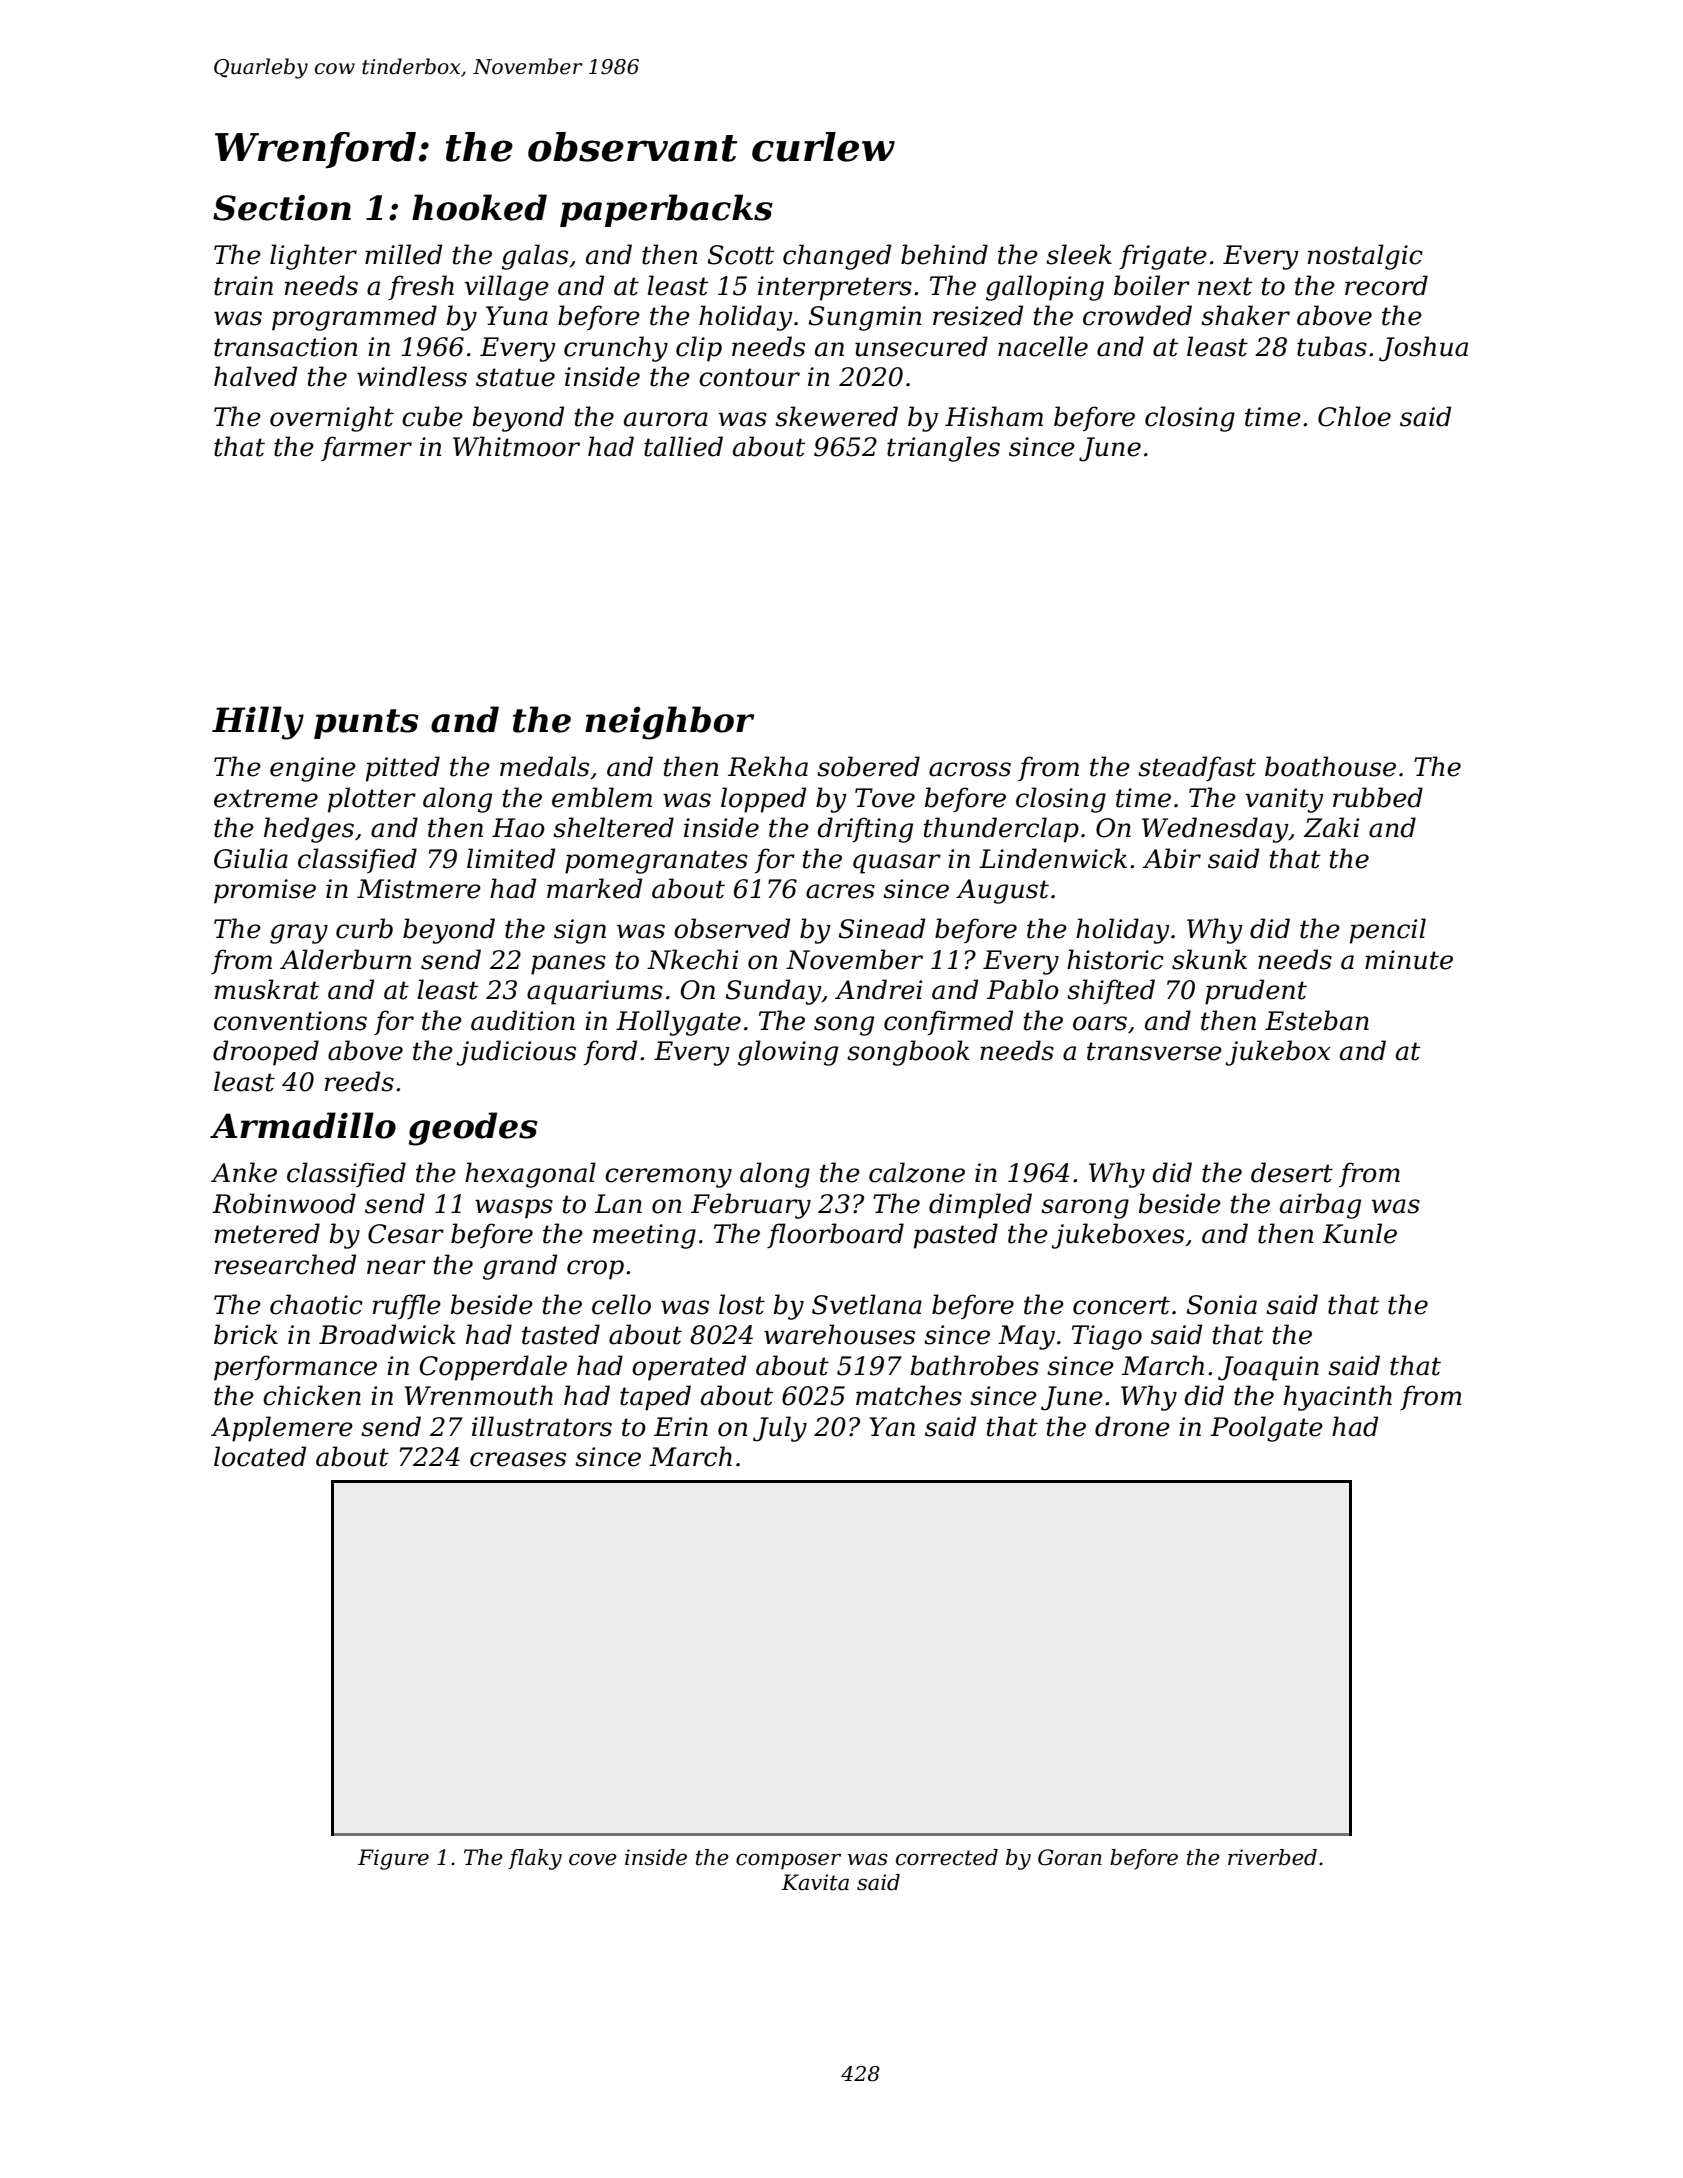  What do you see at coordinates (517, 316) in the image?
I see `Yuna` at bounding box center [517, 316].
